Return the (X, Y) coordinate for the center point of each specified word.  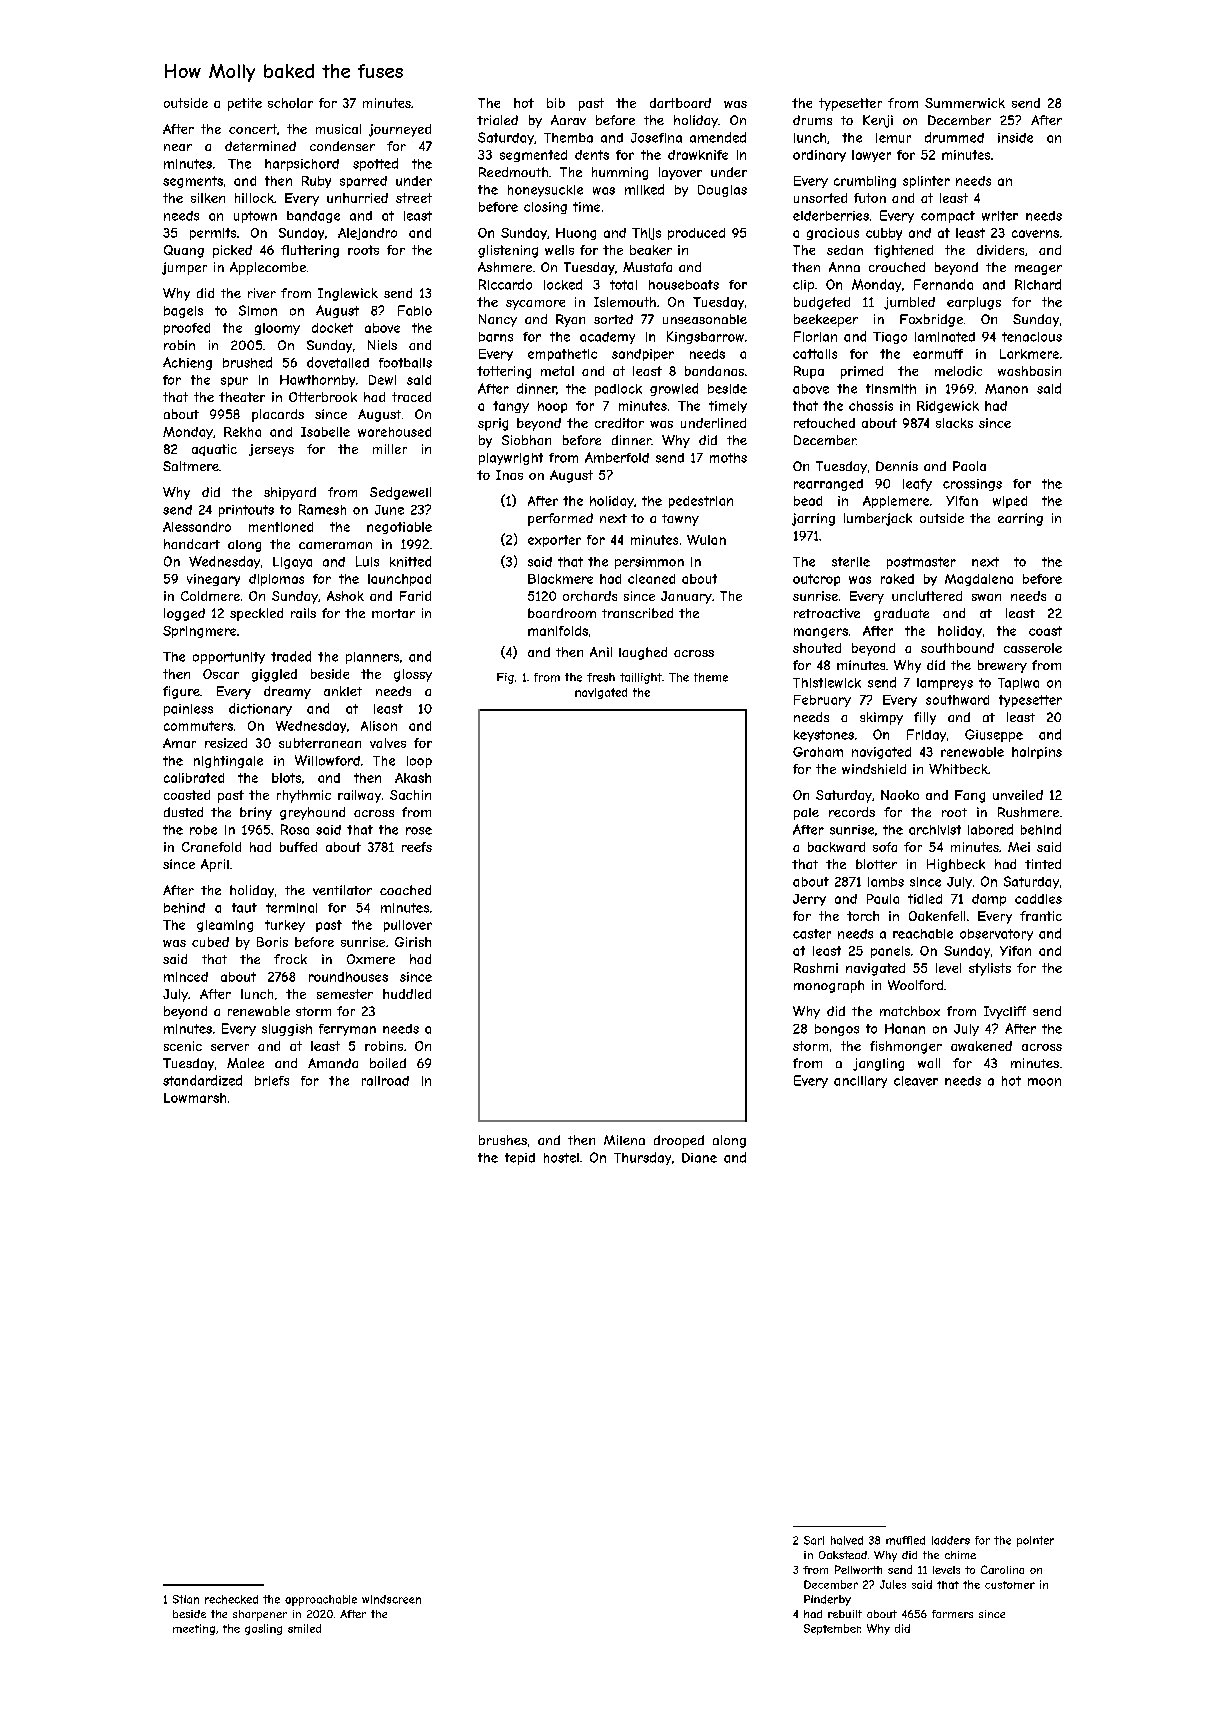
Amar (179, 743)
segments (193, 182)
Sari (814, 1540)
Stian (186, 1599)
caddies (1038, 899)
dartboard (680, 103)
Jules (893, 1584)
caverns (1035, 234)
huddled (407, 994)
